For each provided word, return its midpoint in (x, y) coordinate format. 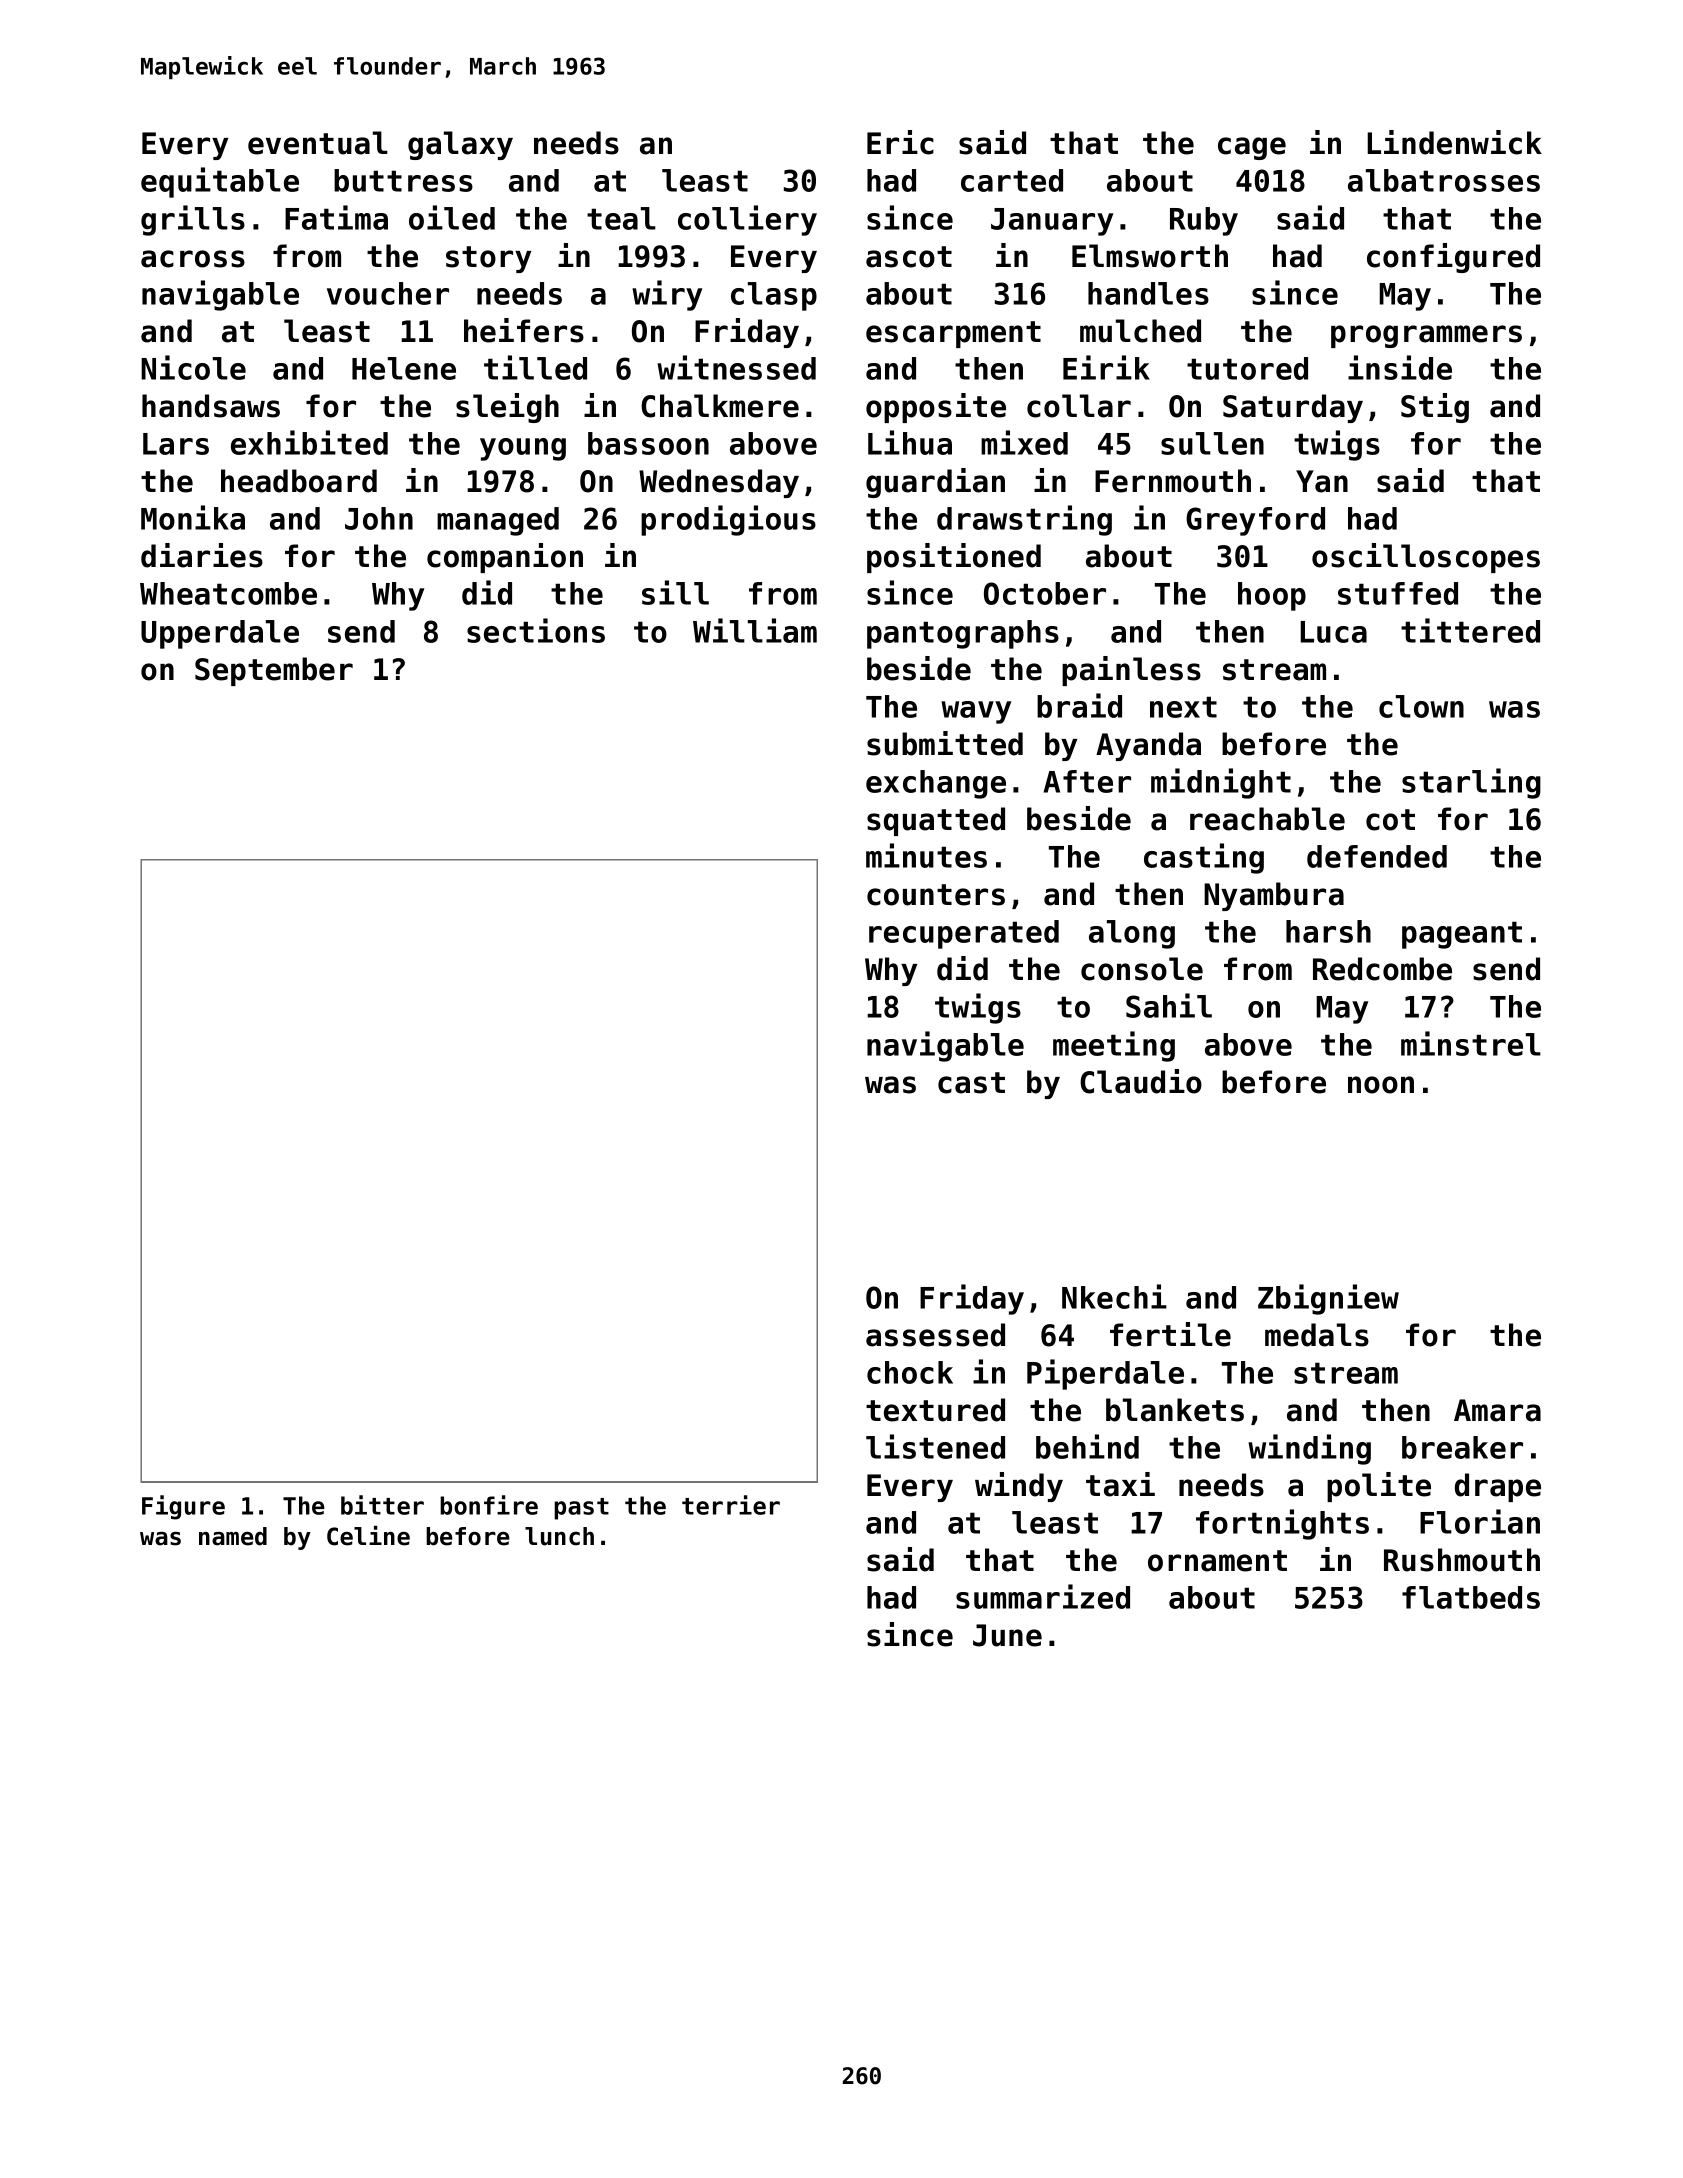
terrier (731, 1505)
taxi (1120, 1484)
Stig (1435, 408)
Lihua (910, 442)
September (274, 671)
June (1007, 1635)
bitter (382, 1505)
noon (1381, 1085)
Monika (193, 517)
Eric (900, 142)
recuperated (964, 934)
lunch (559, 1536)
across (193, 259)
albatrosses (1444, 180)
